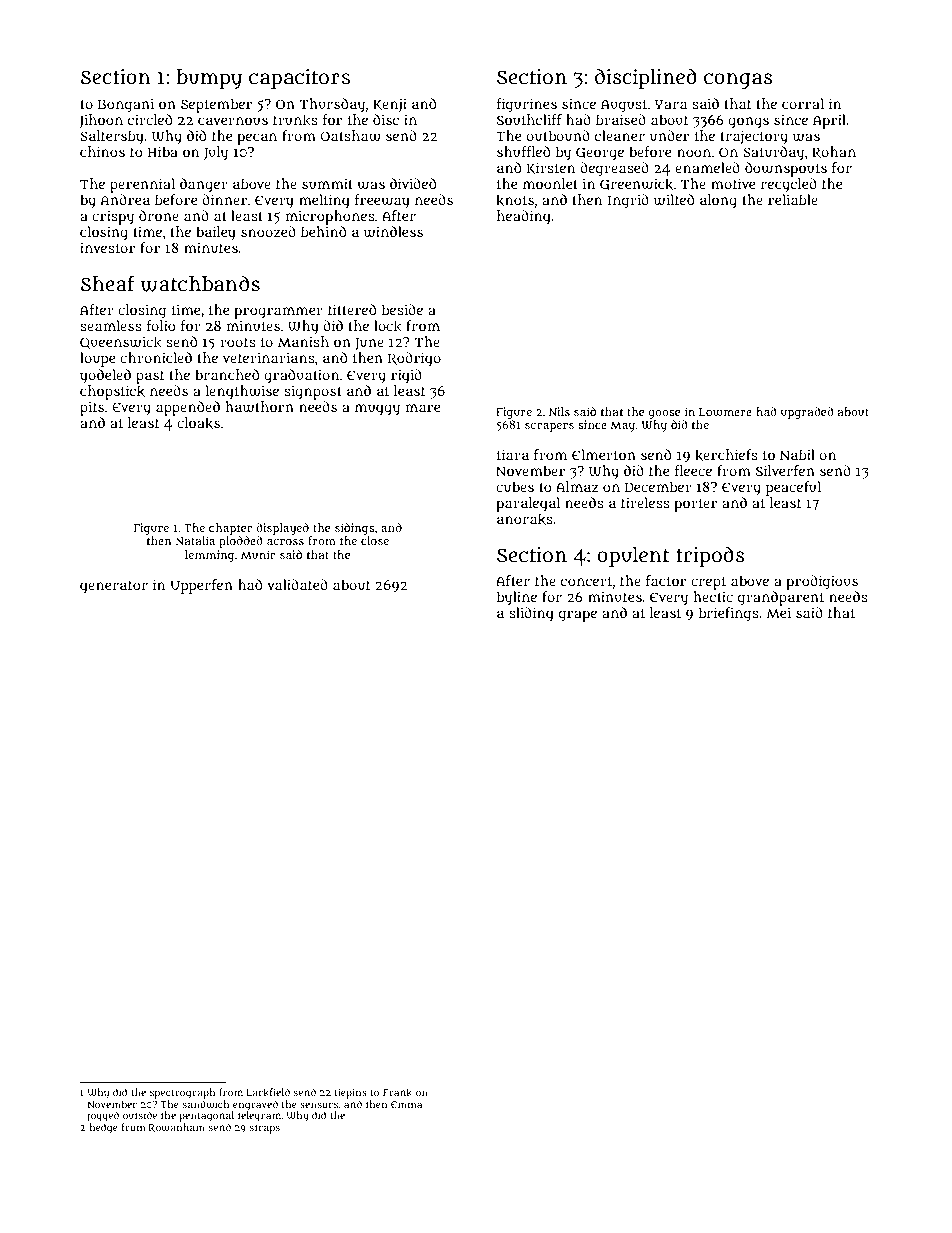 The width and height of the image is (952, 1233). Describe the element at coordinates (114, 587) in the image. I see `generator` at that location.
